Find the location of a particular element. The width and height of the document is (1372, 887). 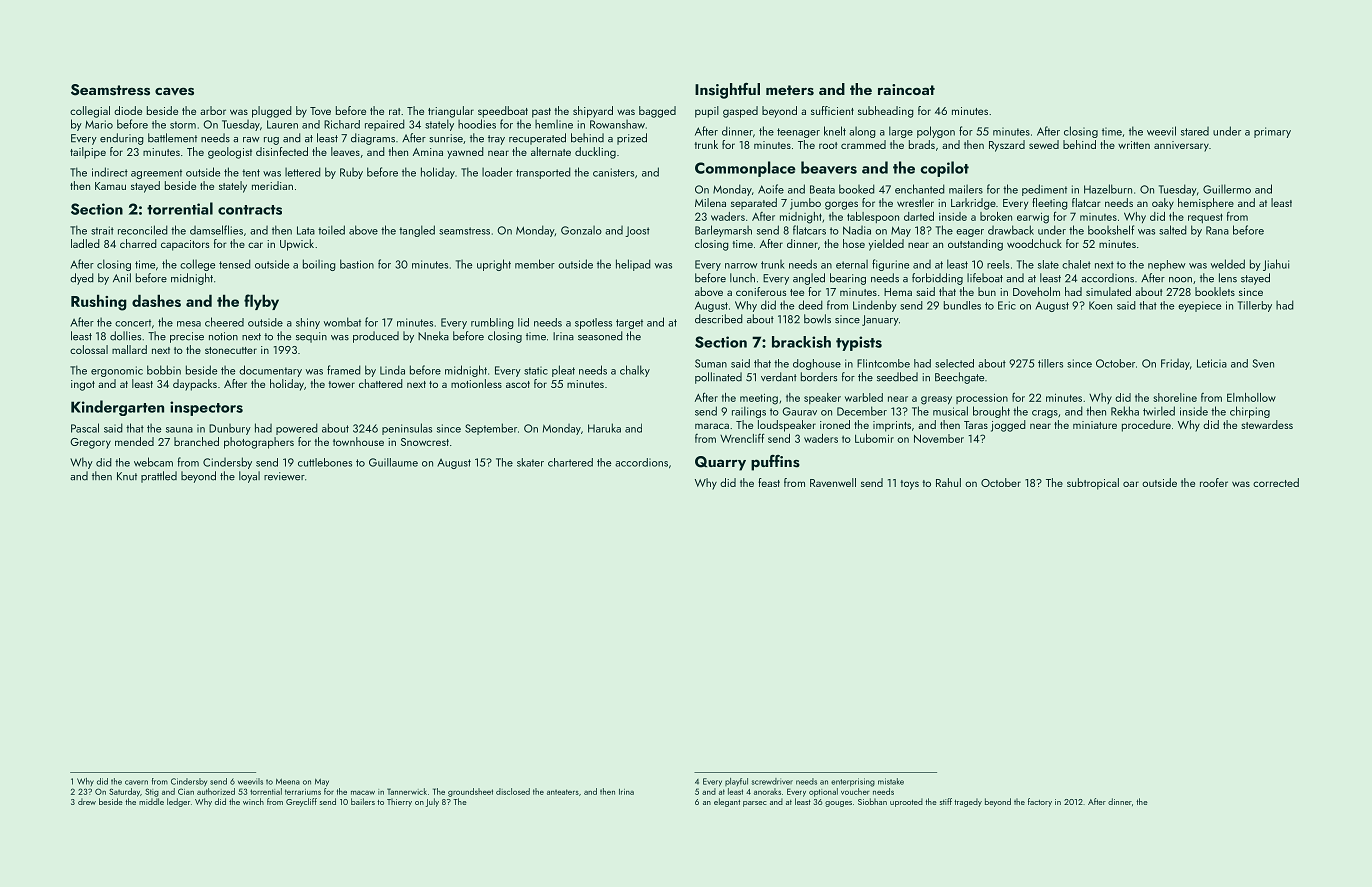

Mario is located at coordinates (99, 124).
